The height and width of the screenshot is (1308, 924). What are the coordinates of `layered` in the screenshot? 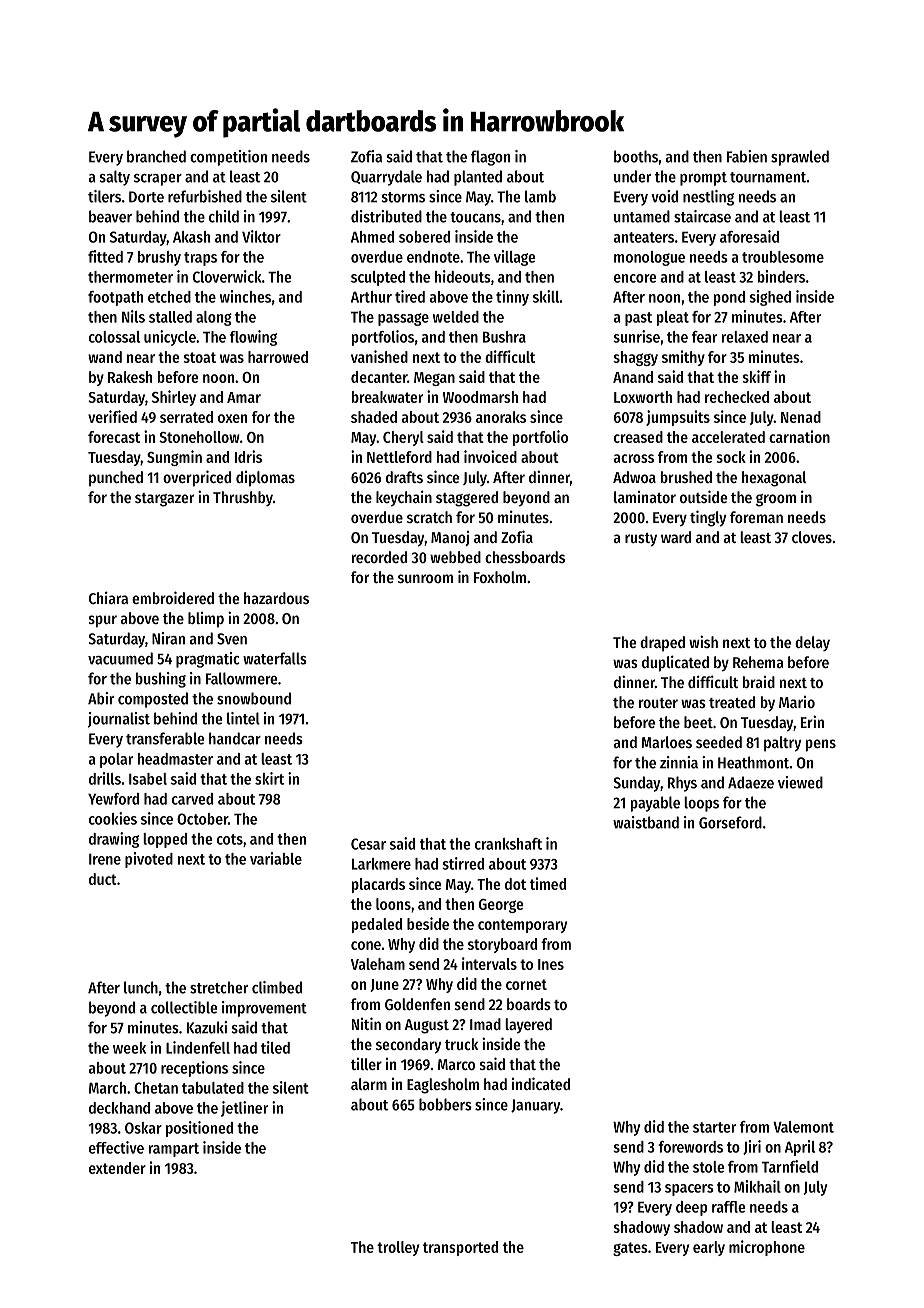 It's located at (528, 1025).
